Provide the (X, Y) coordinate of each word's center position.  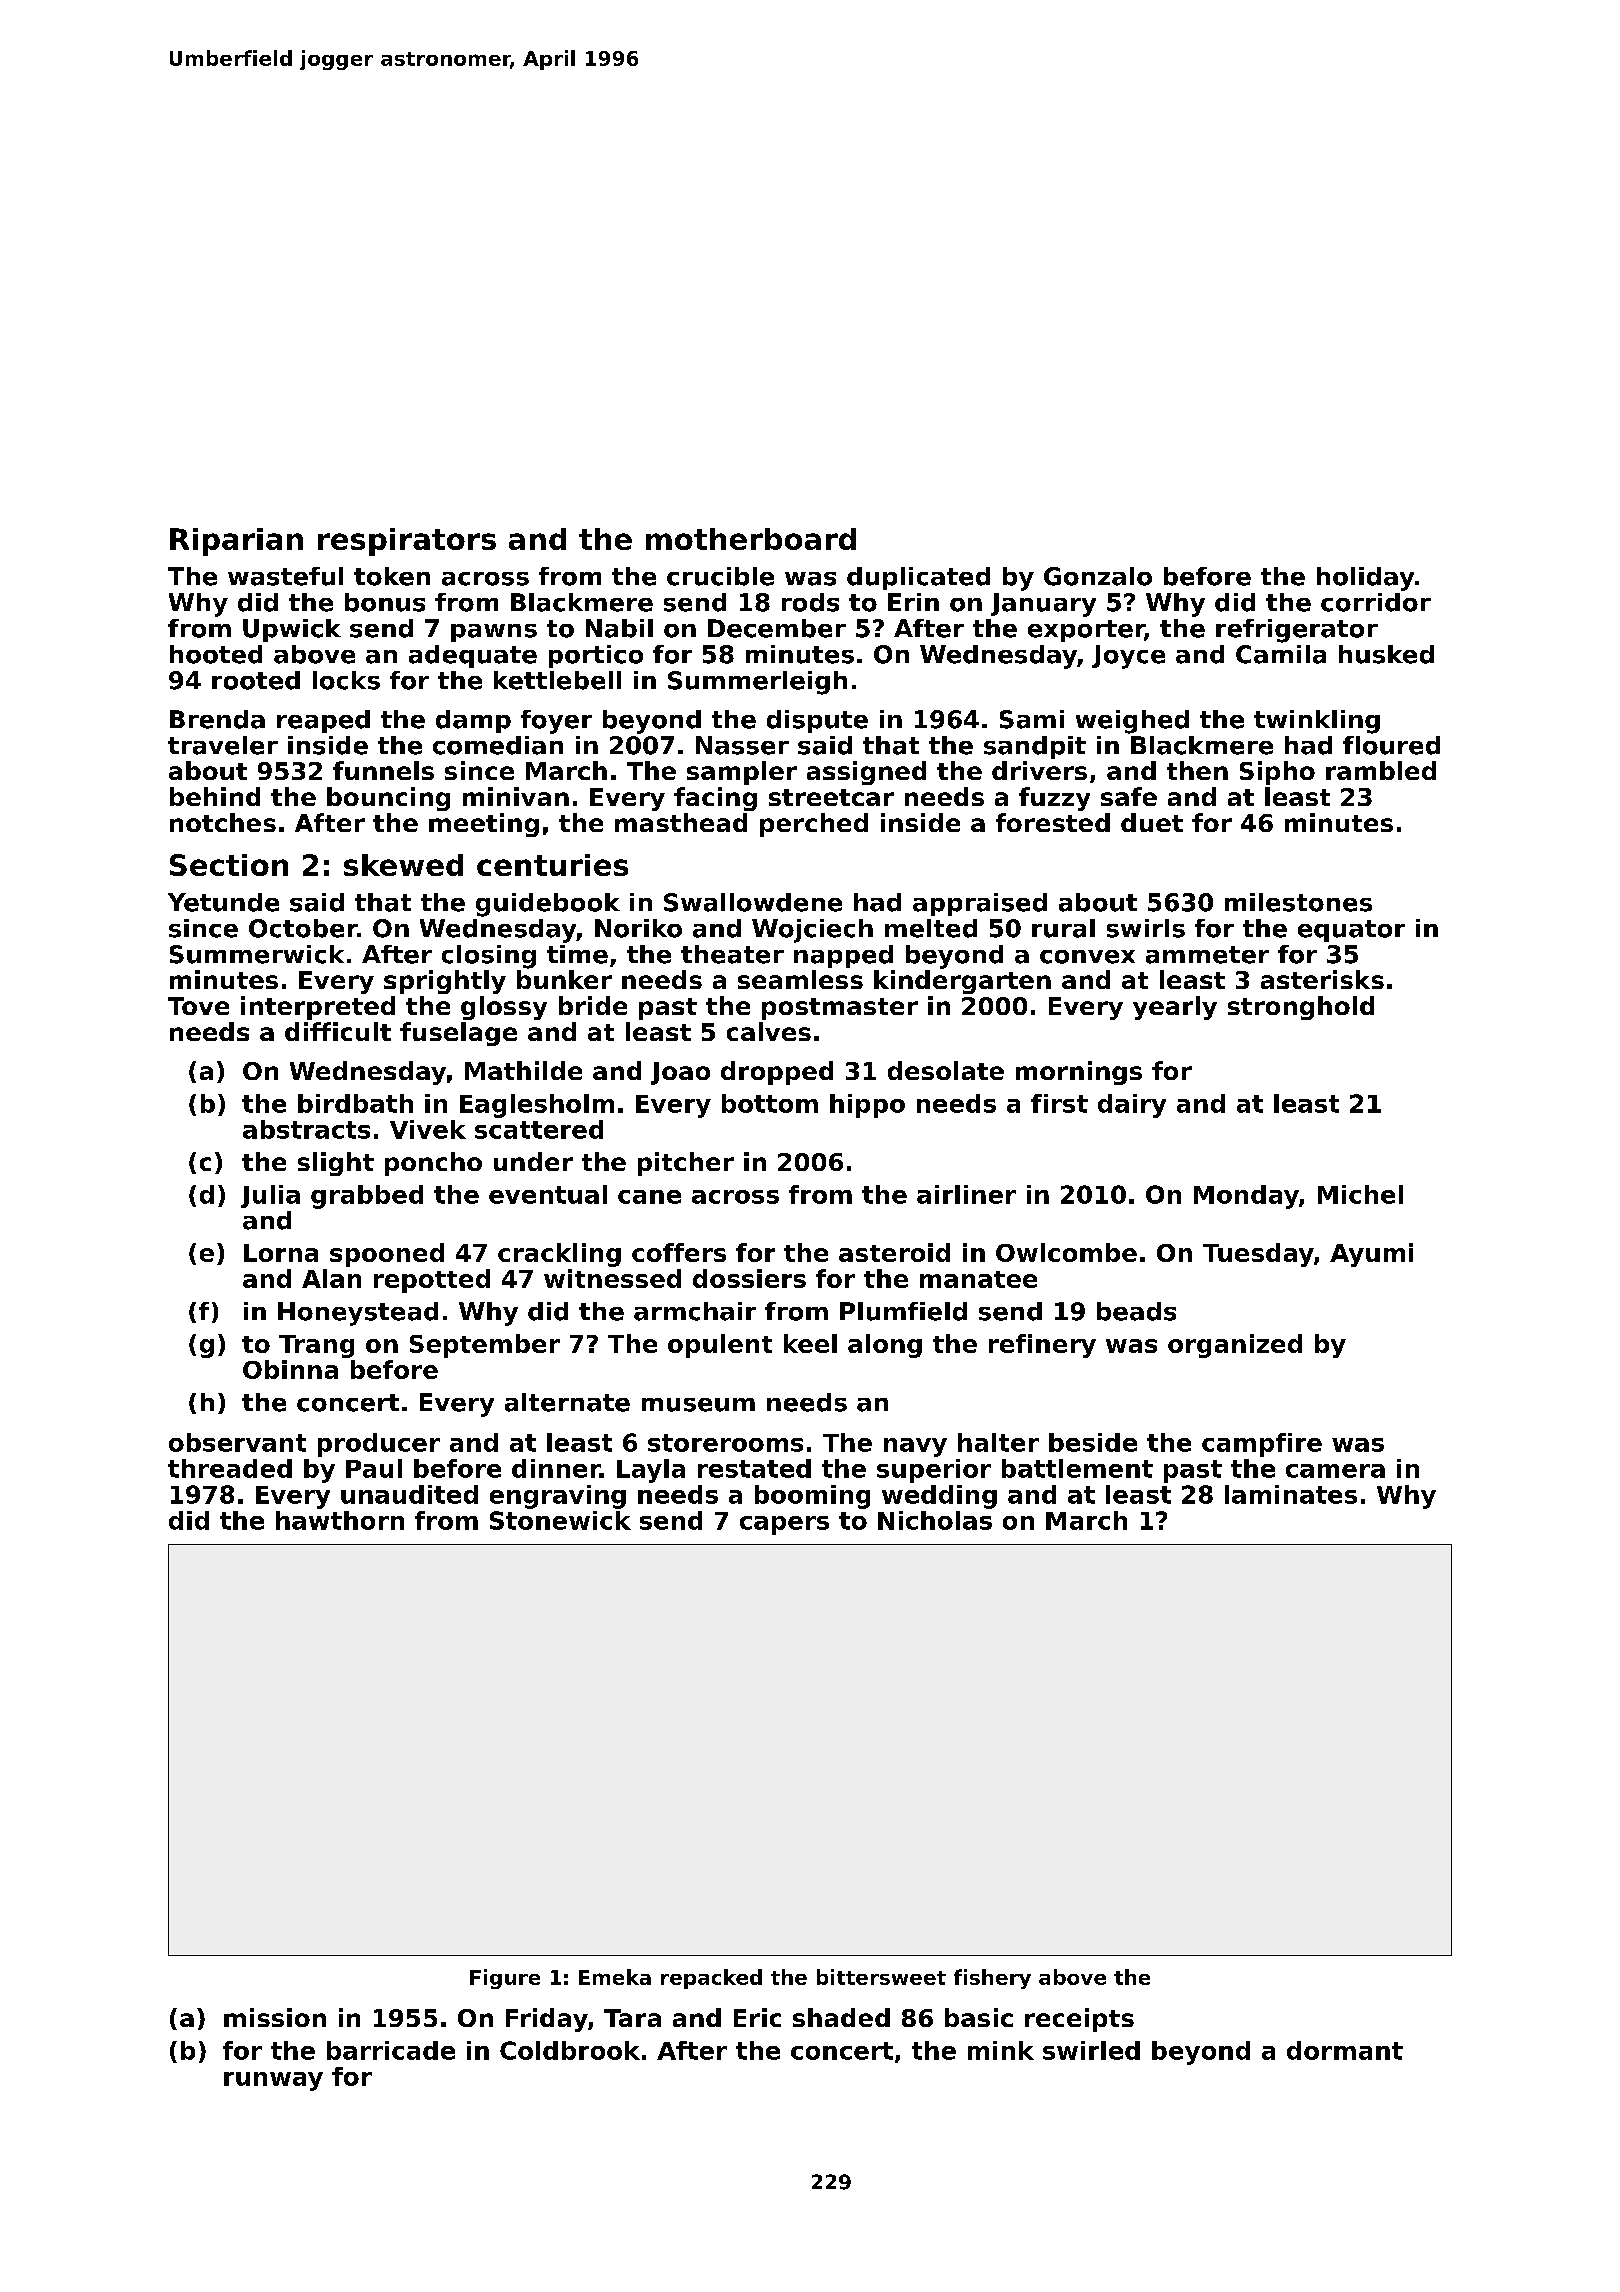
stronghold (1301, 1008)
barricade (391, 2050)
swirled (1091, 2050)
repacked (711, 1979)
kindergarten (962, 982)
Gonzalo (1098, 576)
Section (229, 865)
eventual (548, 1194)
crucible (720, 576)
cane (649, 1197)
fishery (992, 1979)
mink (1001, 2050)
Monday (1246, 1197)
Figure (505, 1979)
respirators (407, 542)
